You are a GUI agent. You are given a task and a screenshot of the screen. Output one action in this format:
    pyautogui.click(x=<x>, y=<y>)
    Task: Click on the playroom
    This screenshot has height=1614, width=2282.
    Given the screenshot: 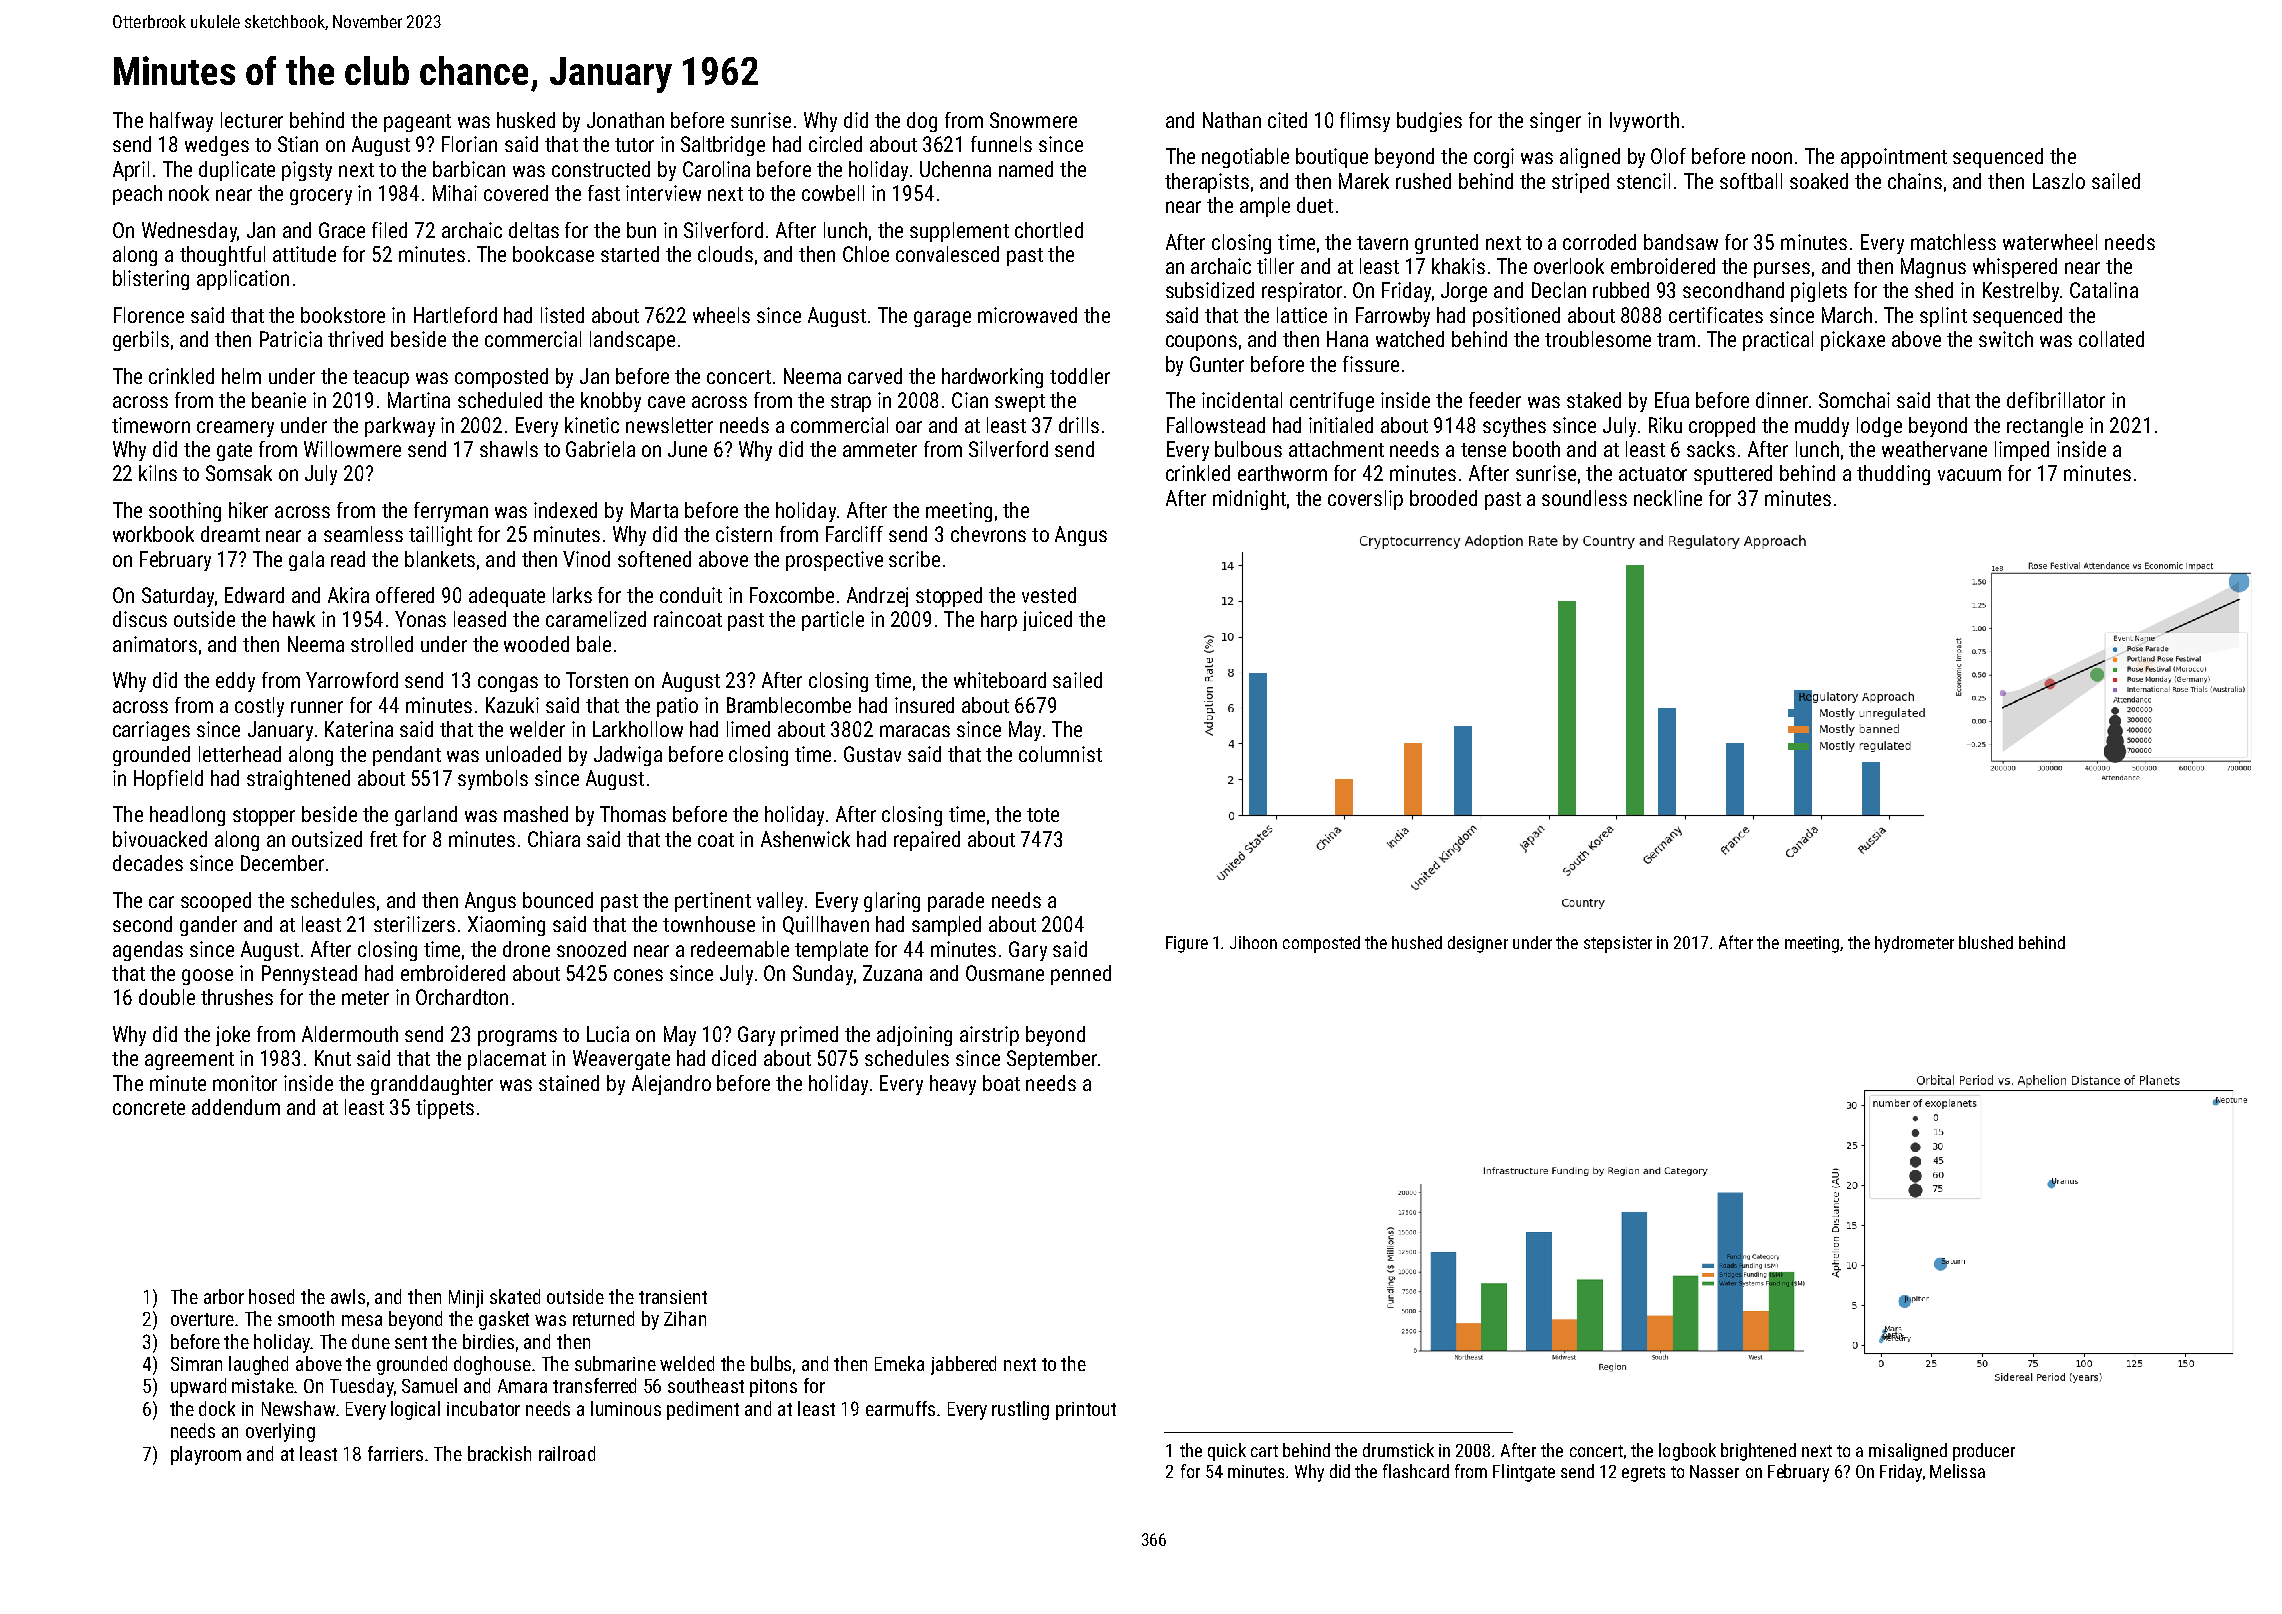 What is the action you would take?
    pyautogui.click(x=206, y=1455)
